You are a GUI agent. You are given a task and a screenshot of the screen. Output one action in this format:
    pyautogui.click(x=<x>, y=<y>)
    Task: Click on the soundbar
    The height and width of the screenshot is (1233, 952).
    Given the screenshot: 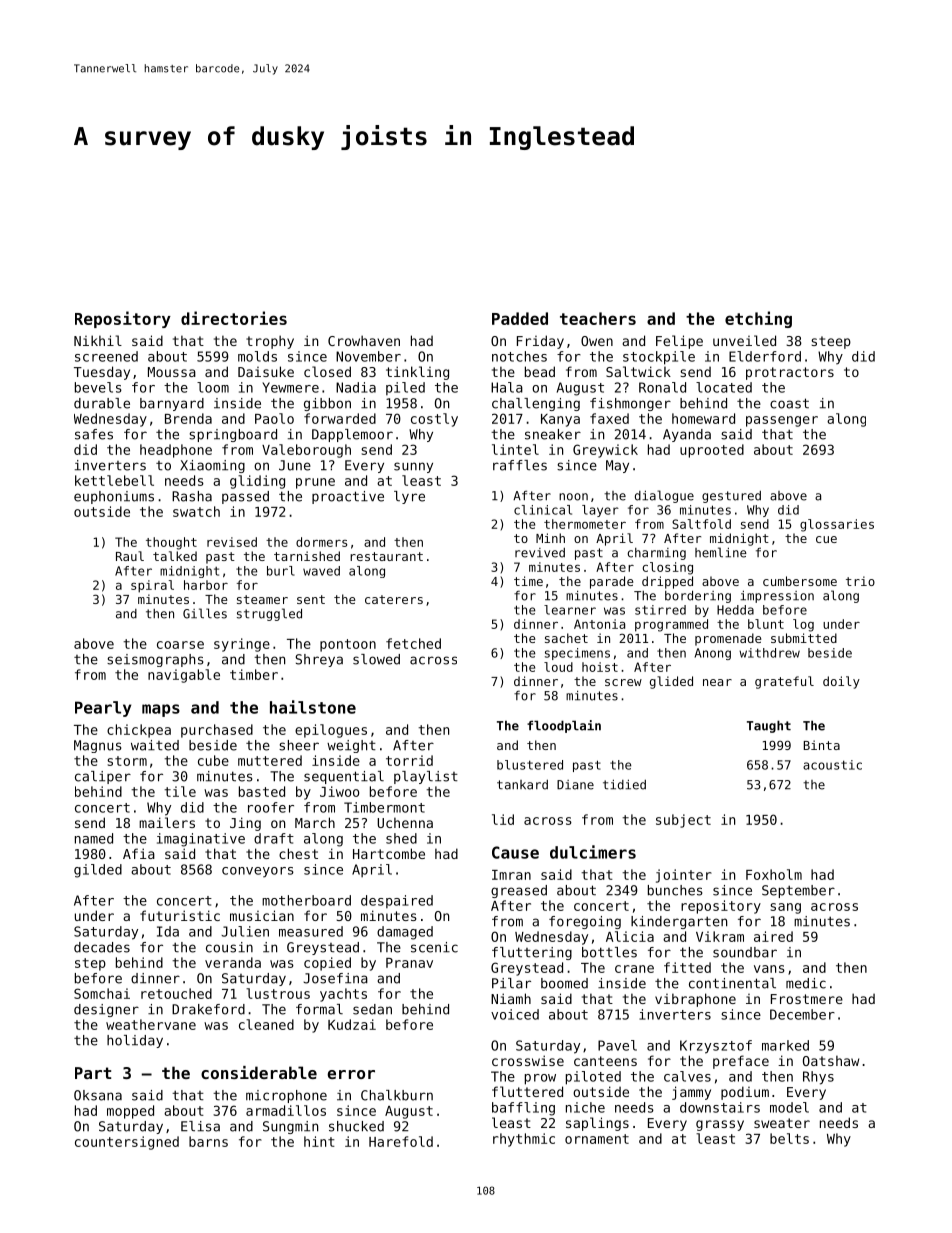 What is the action you would take?
    pyautogui.click(x=745, y=952)
